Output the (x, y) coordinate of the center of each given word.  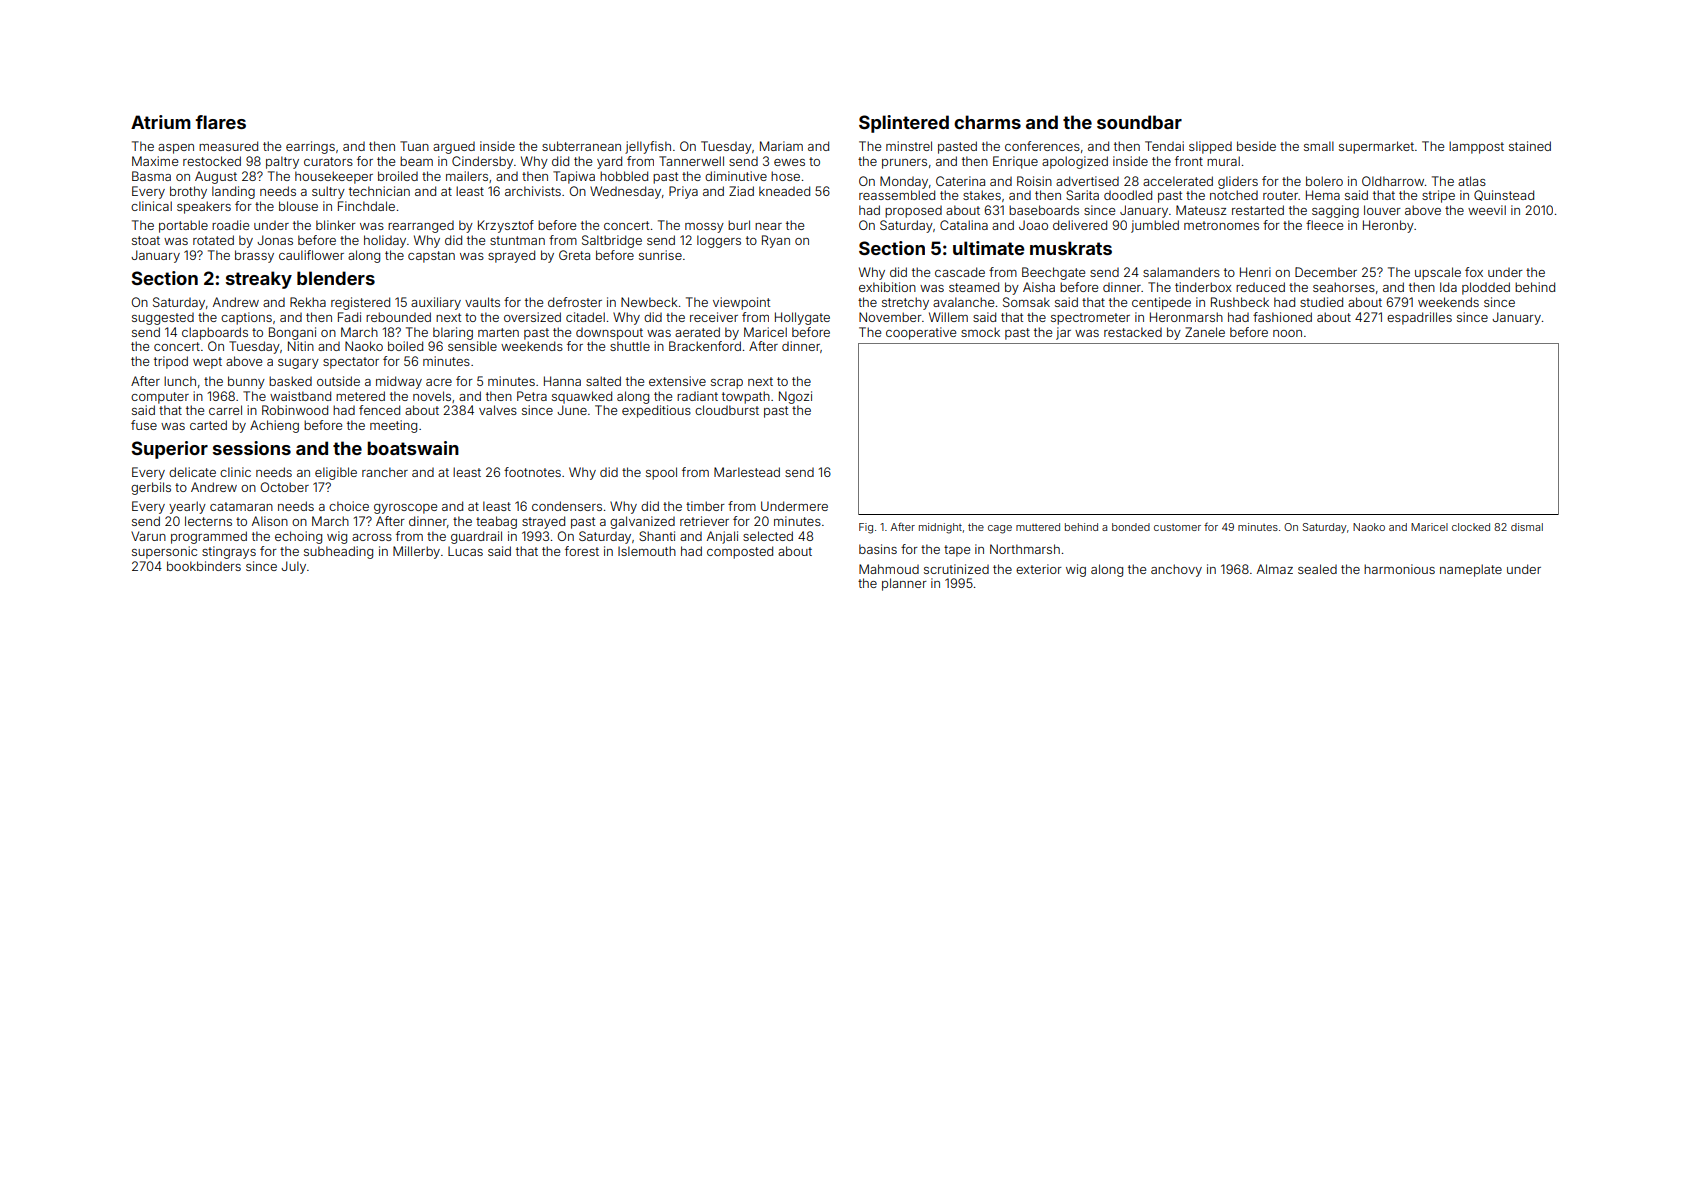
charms (987, 122)
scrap (727, 384)
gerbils (151, 488)
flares (220, 122)
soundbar (1139, 122)
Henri (1255, 272)
